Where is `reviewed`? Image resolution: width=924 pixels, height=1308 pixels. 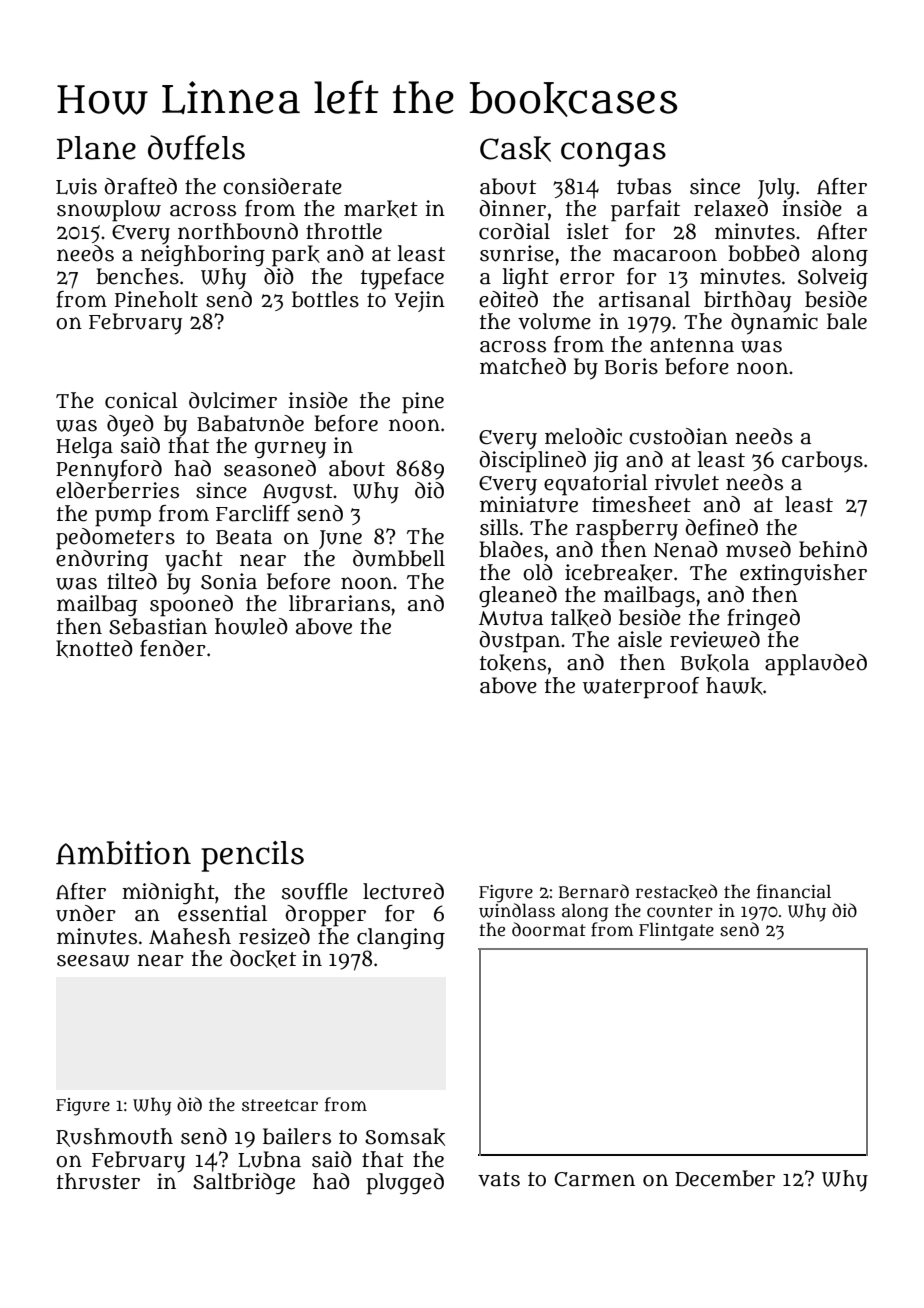
reviewed is located at coordinates (715, 639).
